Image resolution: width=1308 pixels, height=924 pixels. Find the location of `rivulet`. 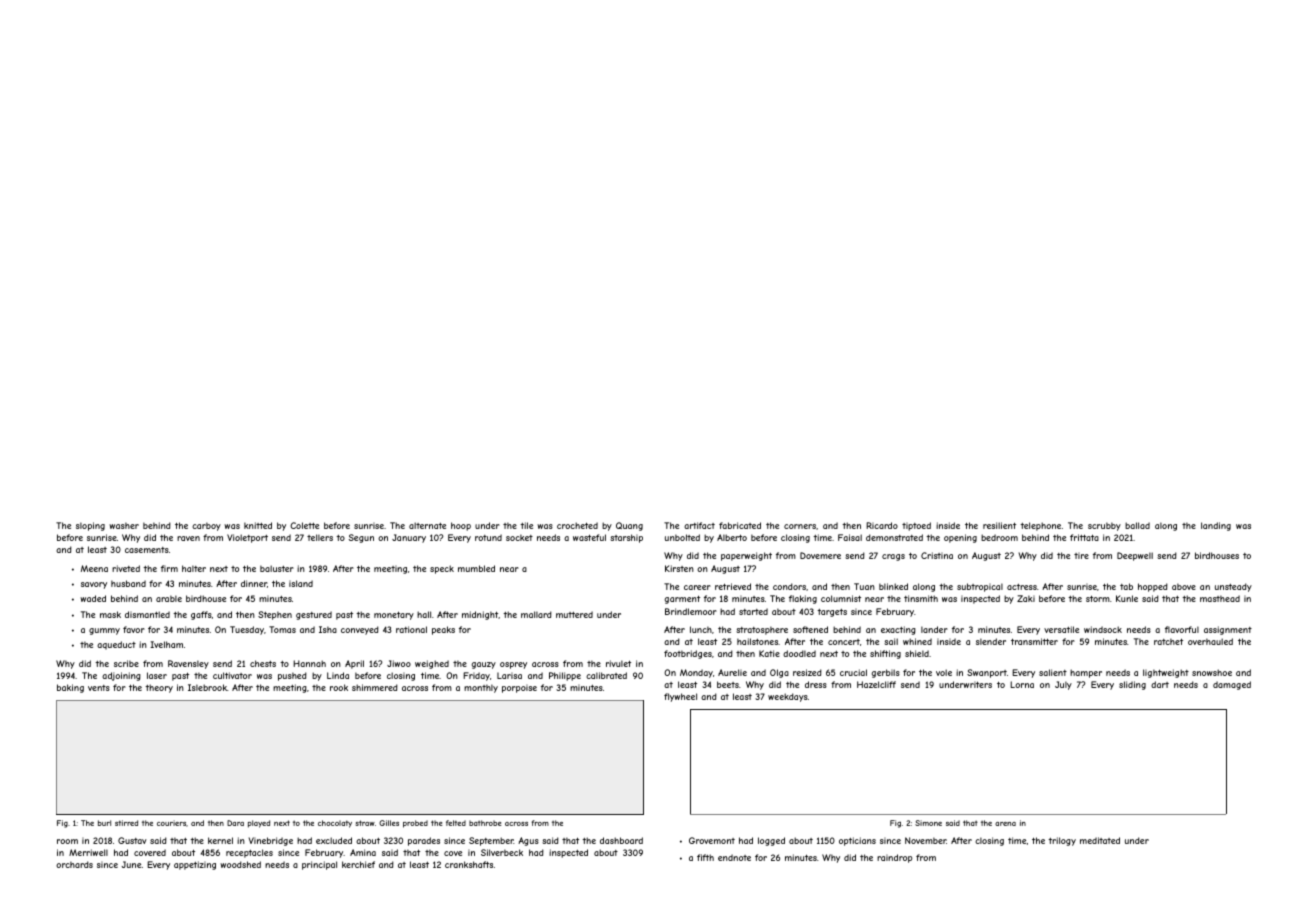

rivulet is located at coordinates (618, 663).
